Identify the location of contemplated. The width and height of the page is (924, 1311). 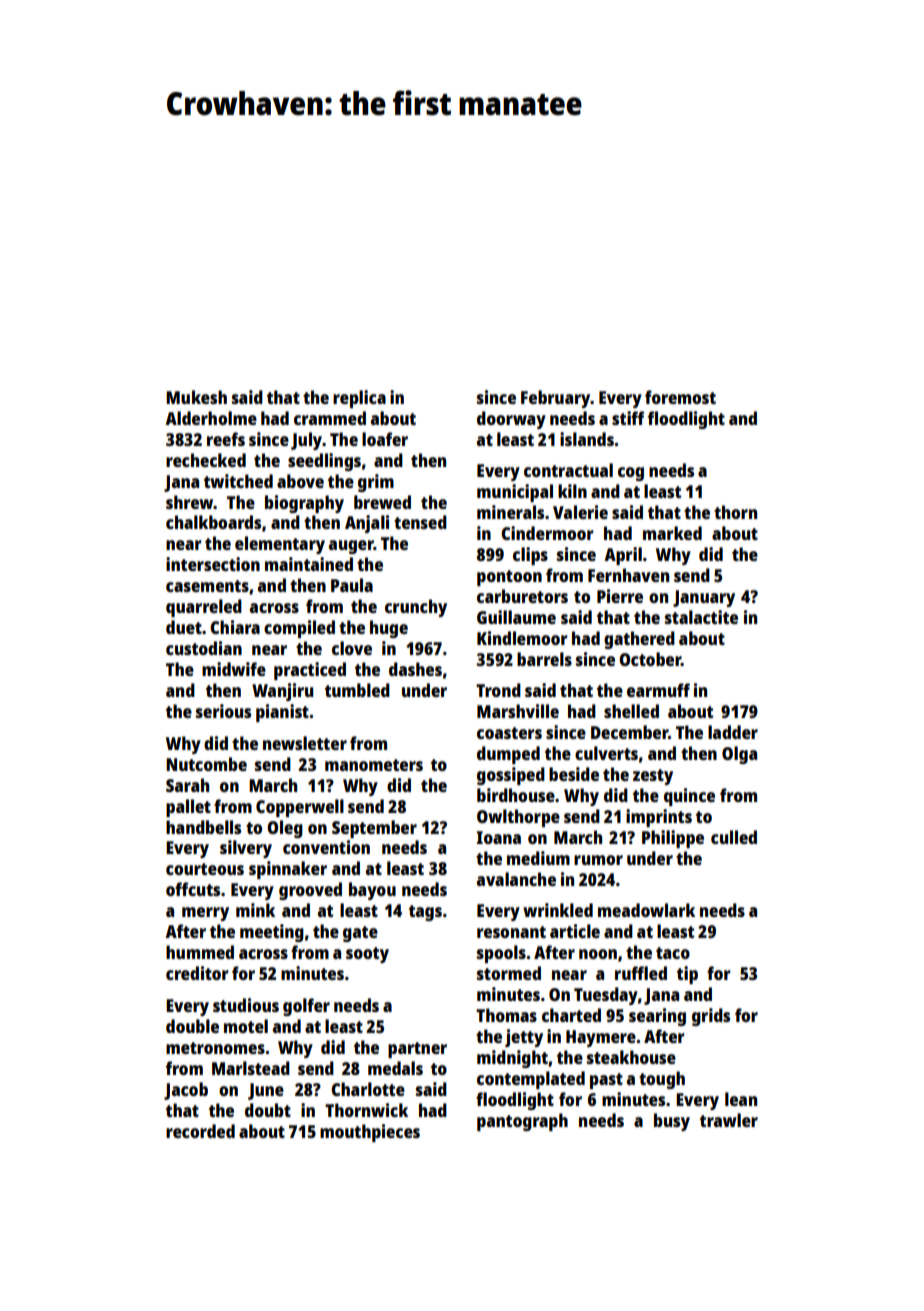
(531, 1080).
